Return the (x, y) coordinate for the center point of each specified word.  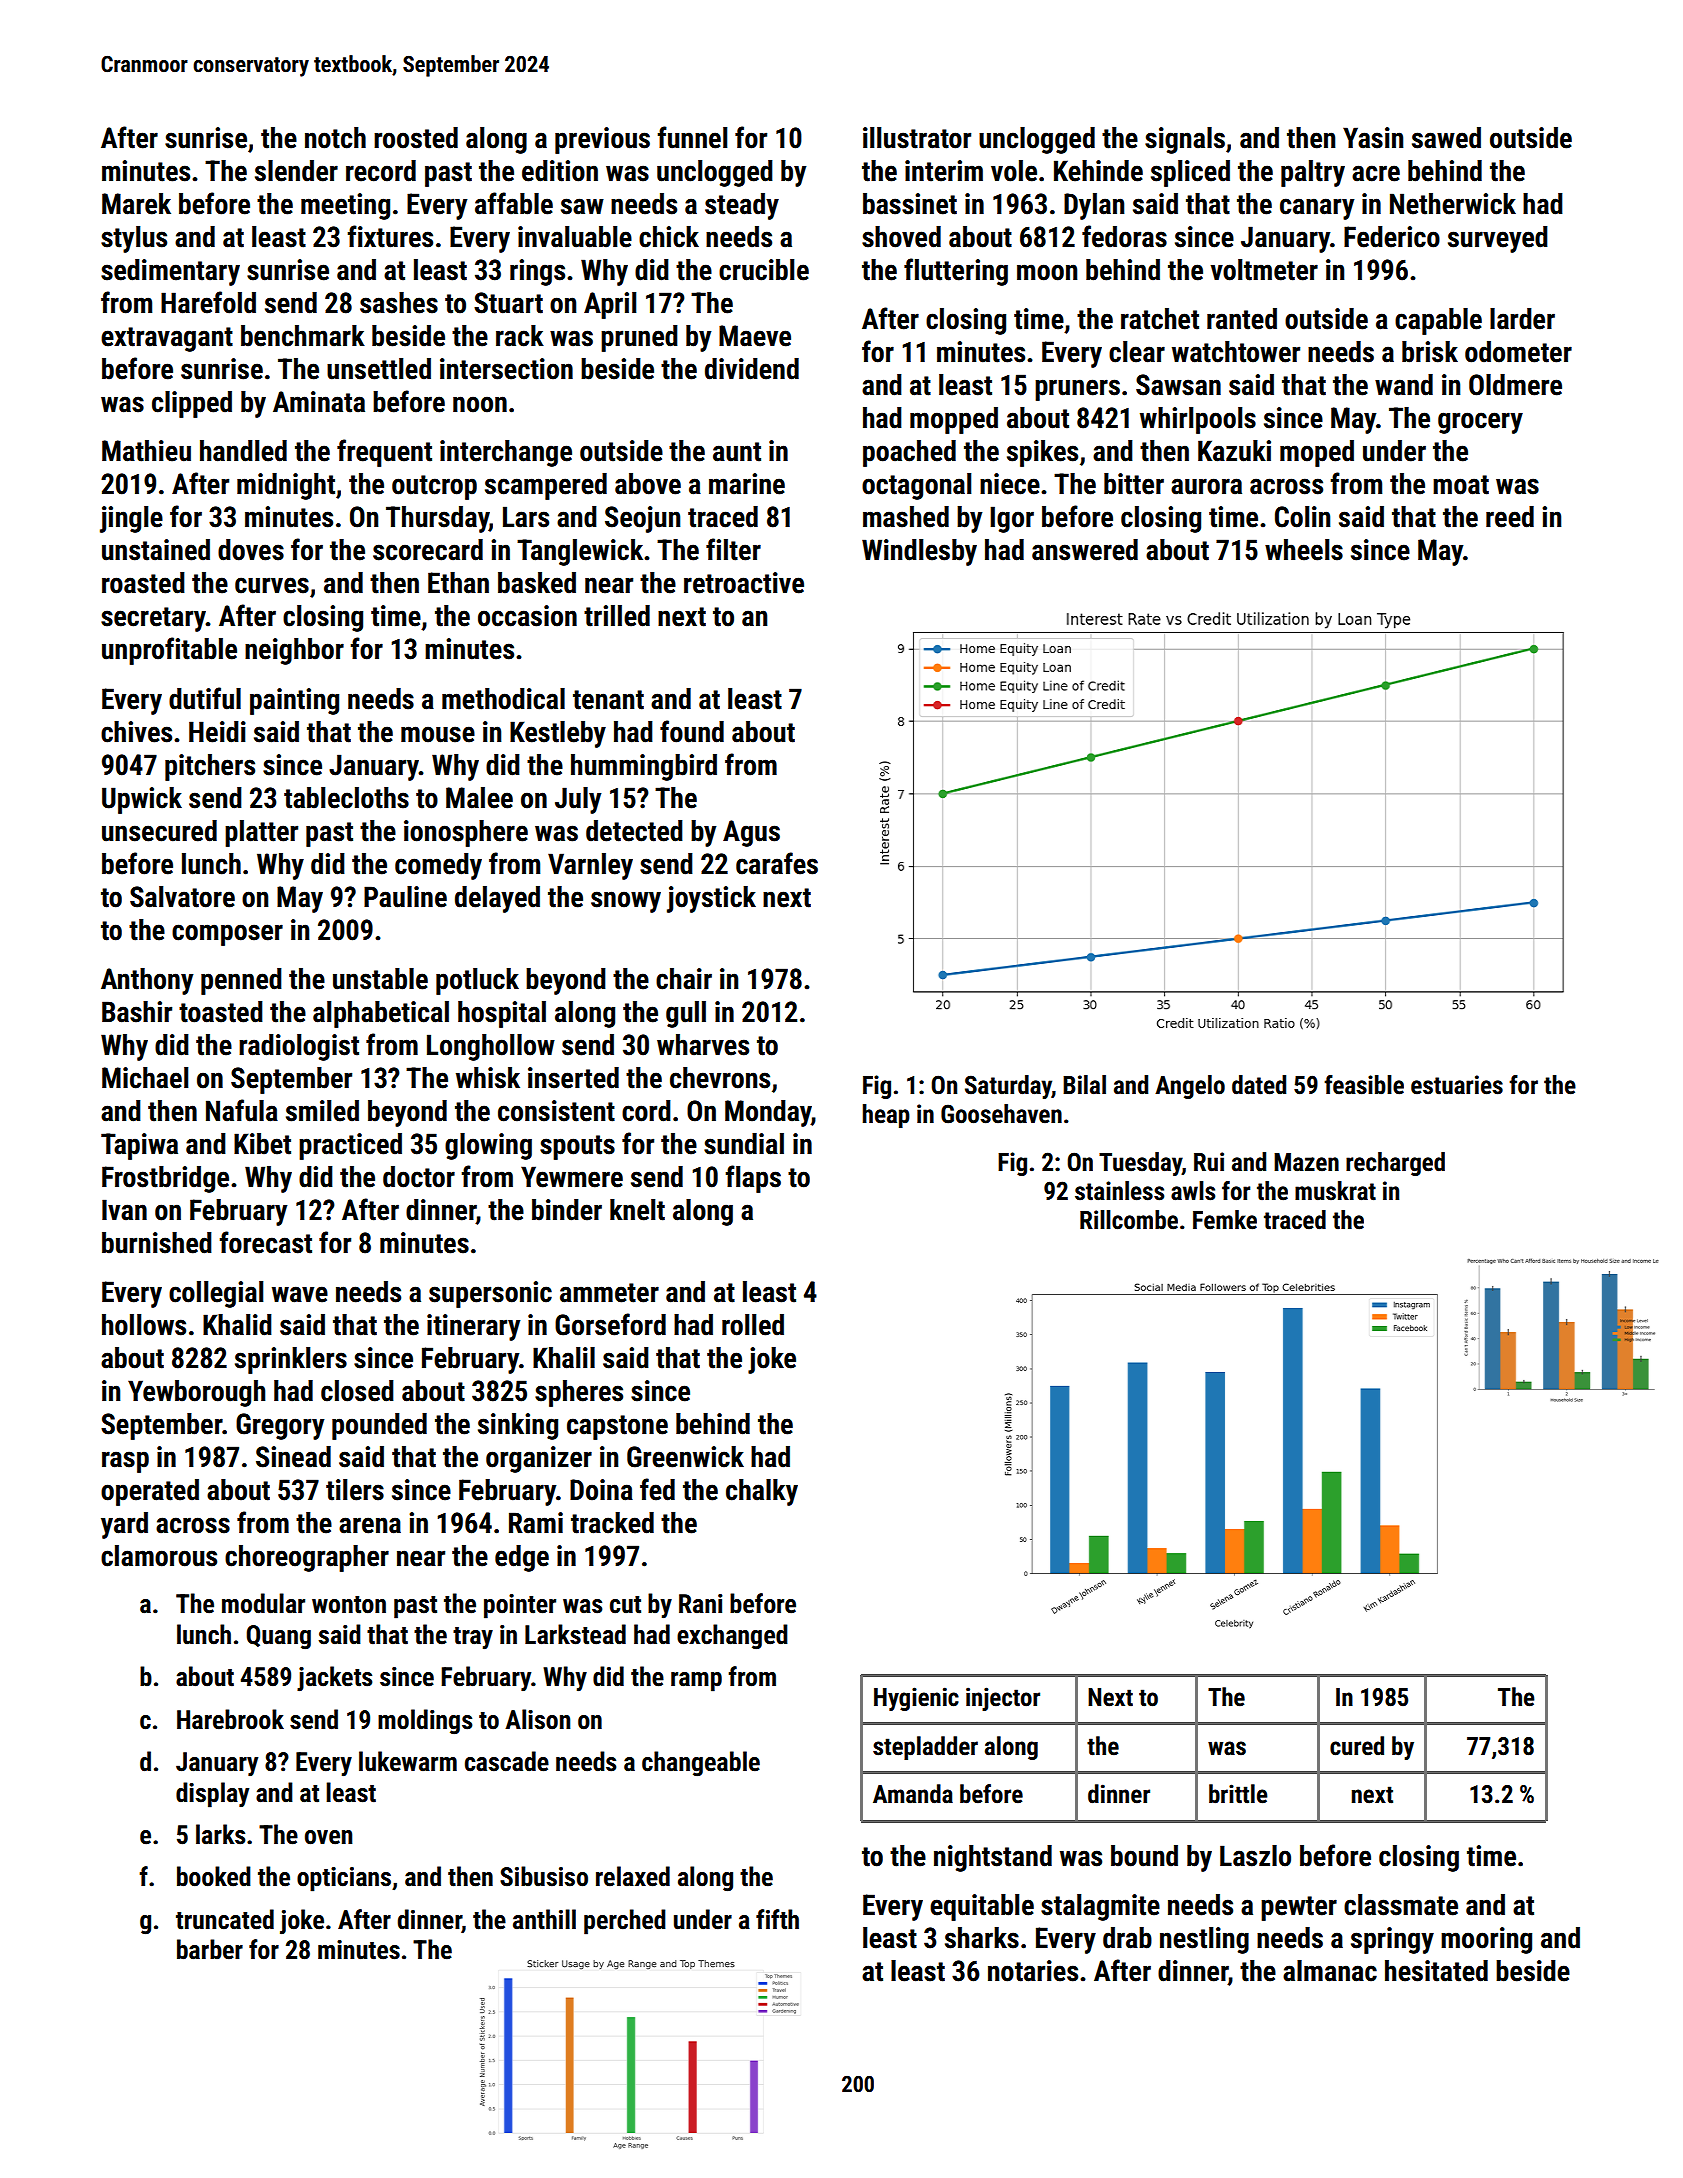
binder (567, 1210)
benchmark (303, 336)
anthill (544, 1919)
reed (1510, 517)
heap (886, 1116)
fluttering (956, 272)
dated (1259, 1085)
